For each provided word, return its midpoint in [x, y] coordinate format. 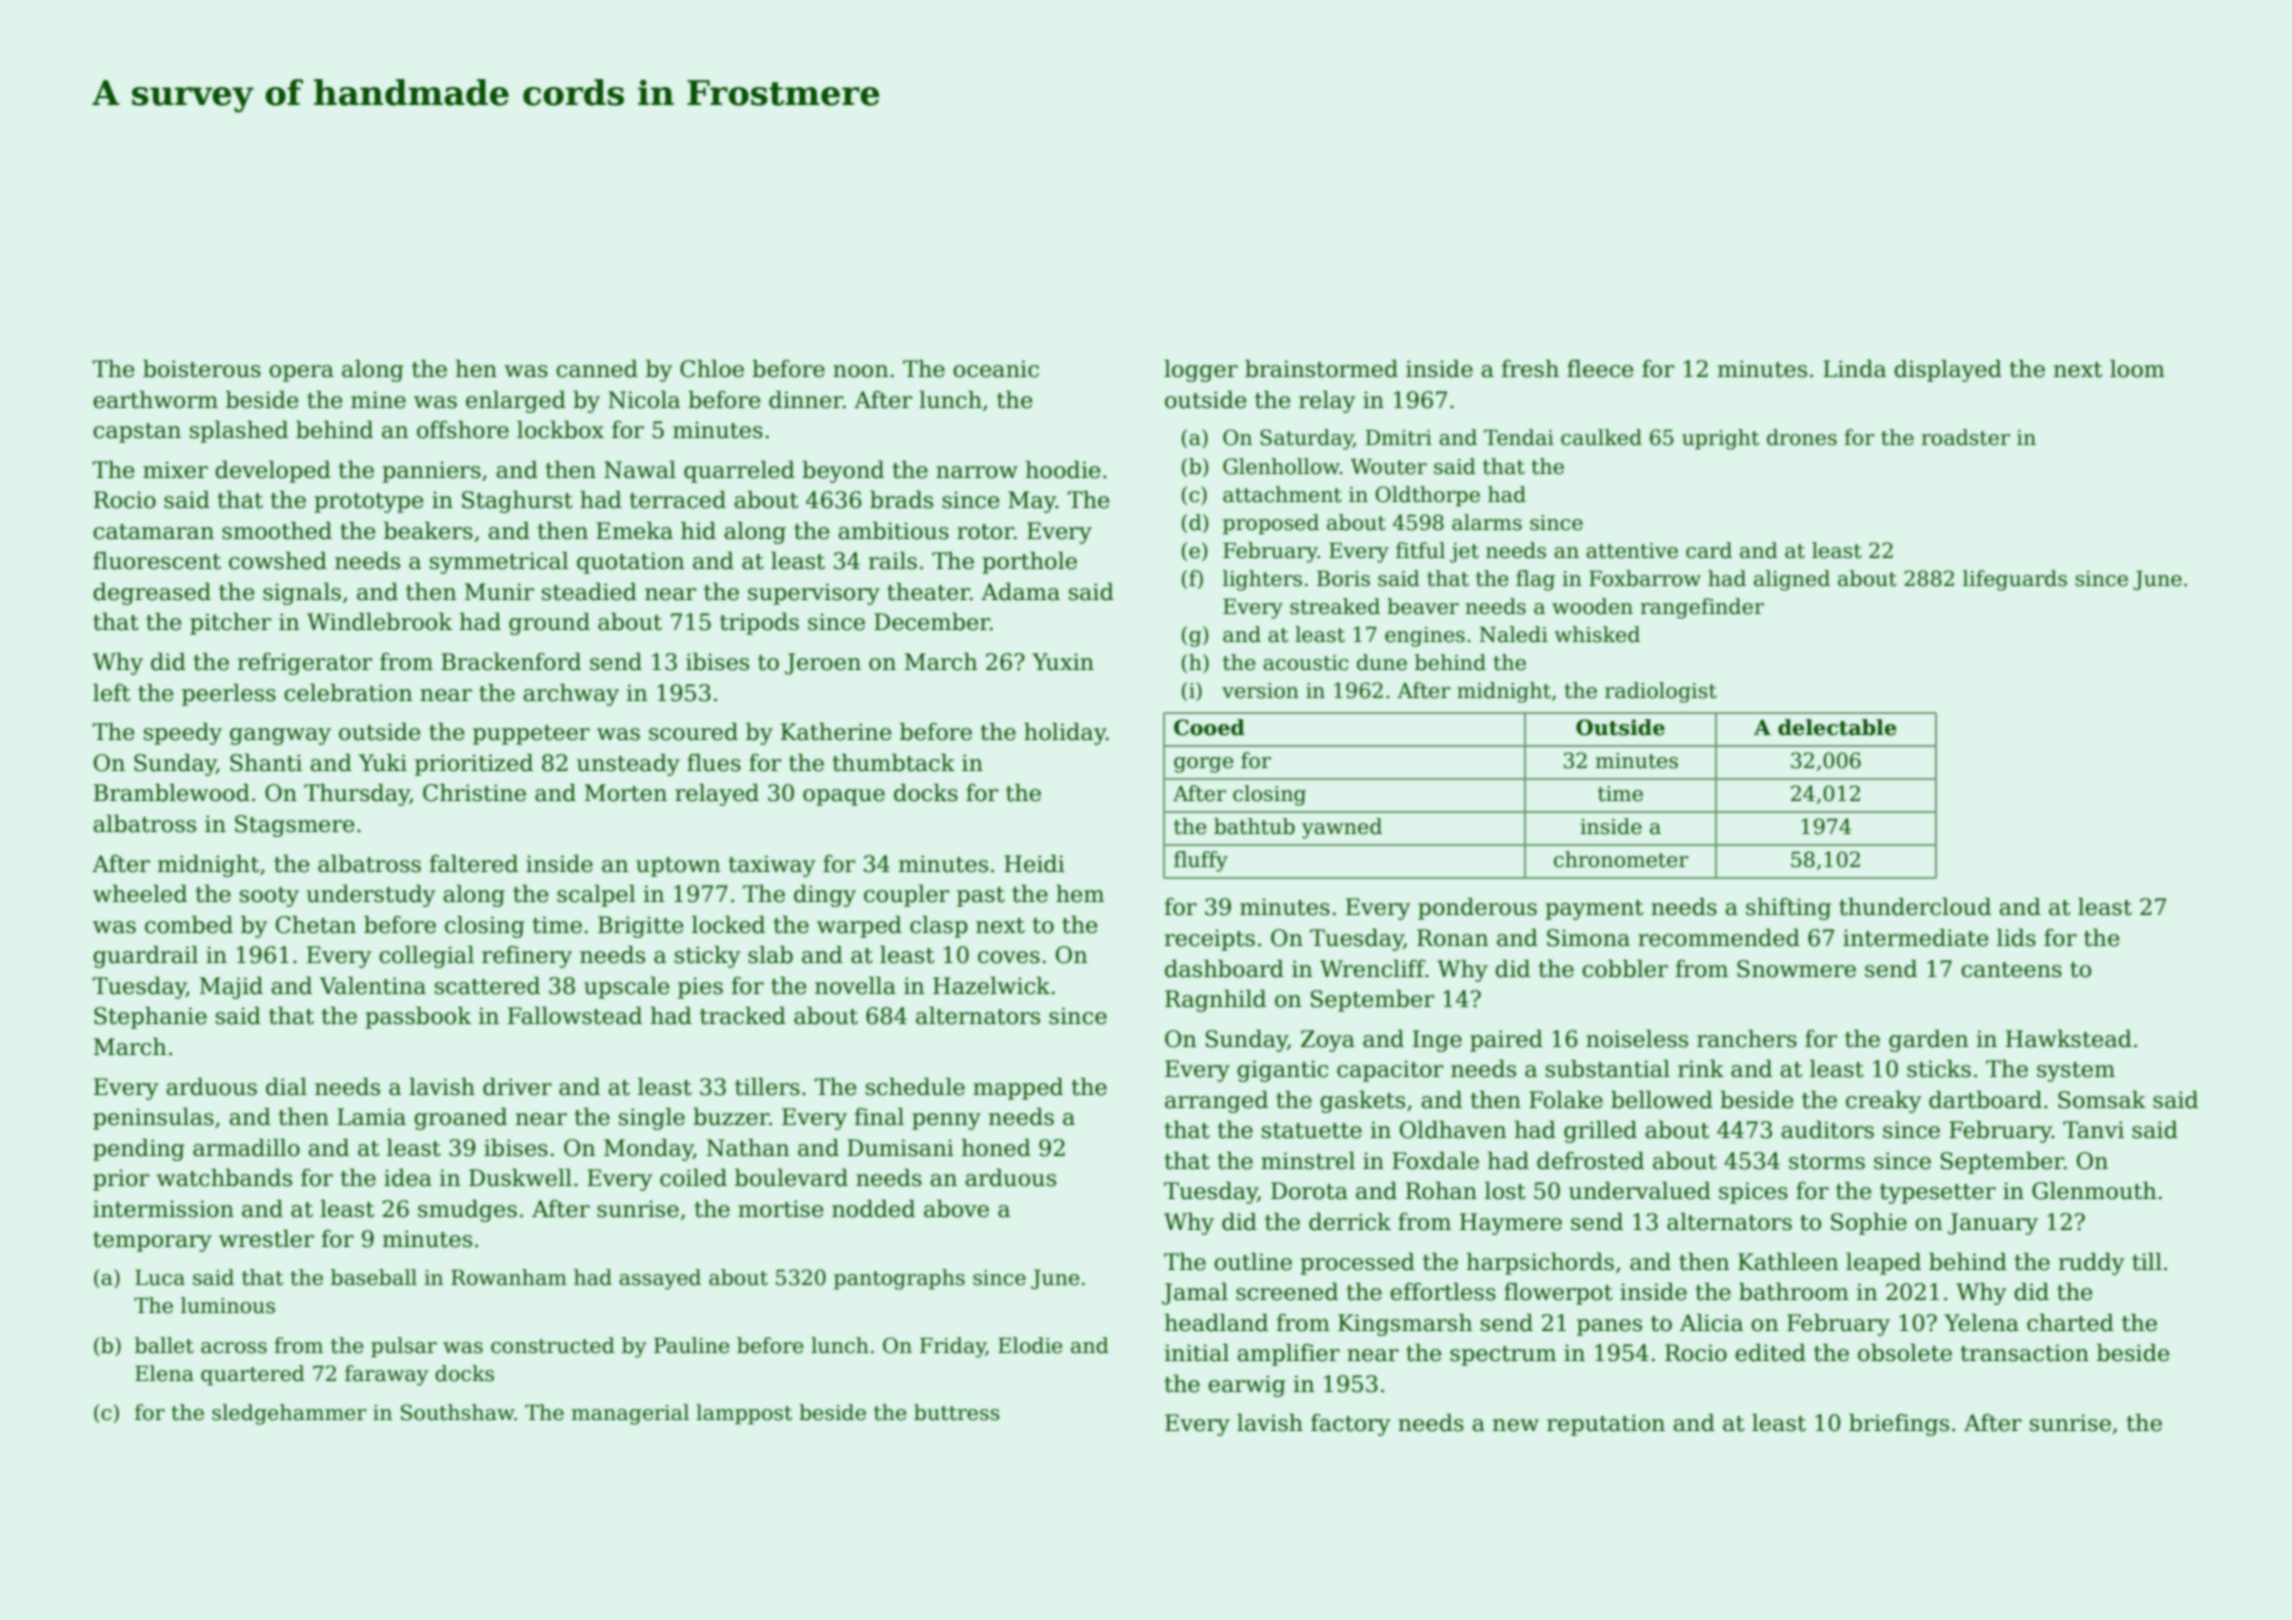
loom [2137, 369]
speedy [183, 734]
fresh [1530, 369]
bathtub [1254, 826]
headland [1216, 1323]
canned [597, 369]
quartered [253, 1375]
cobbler [1625, 969]
